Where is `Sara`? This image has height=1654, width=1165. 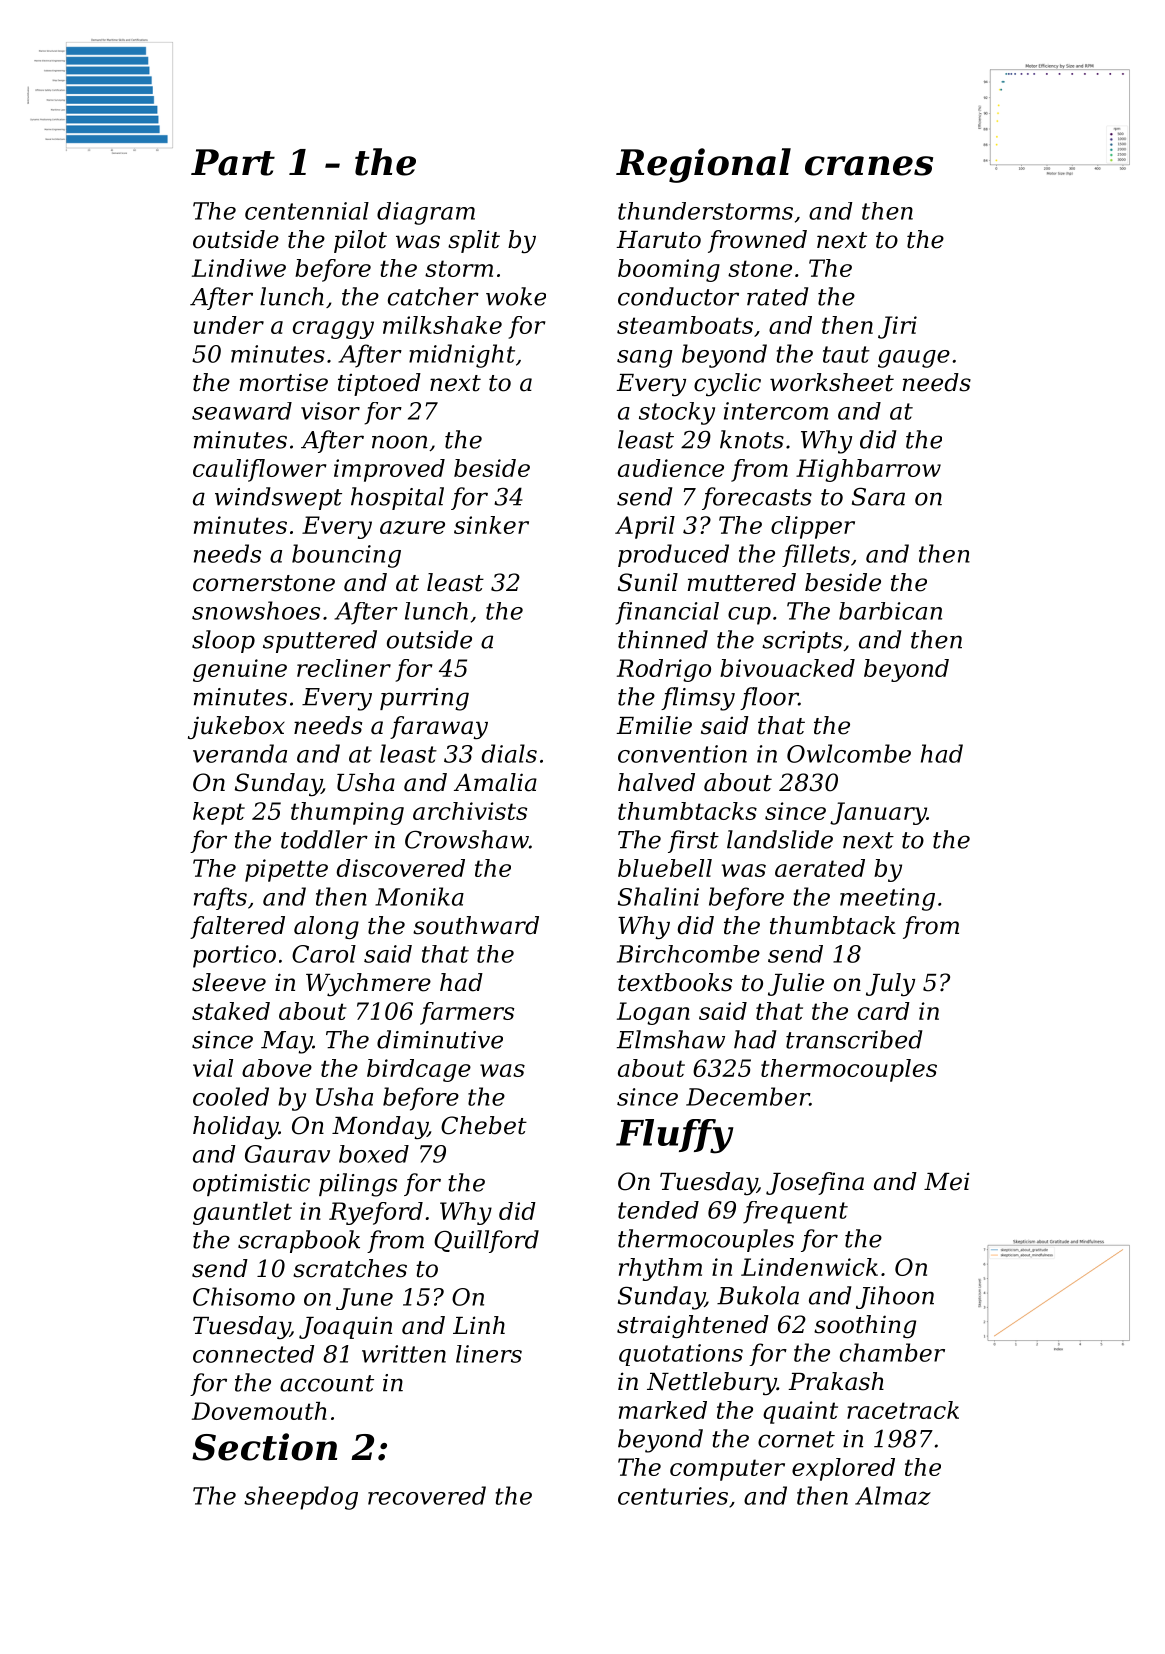
Sara is located at coordinates (878, 496).
